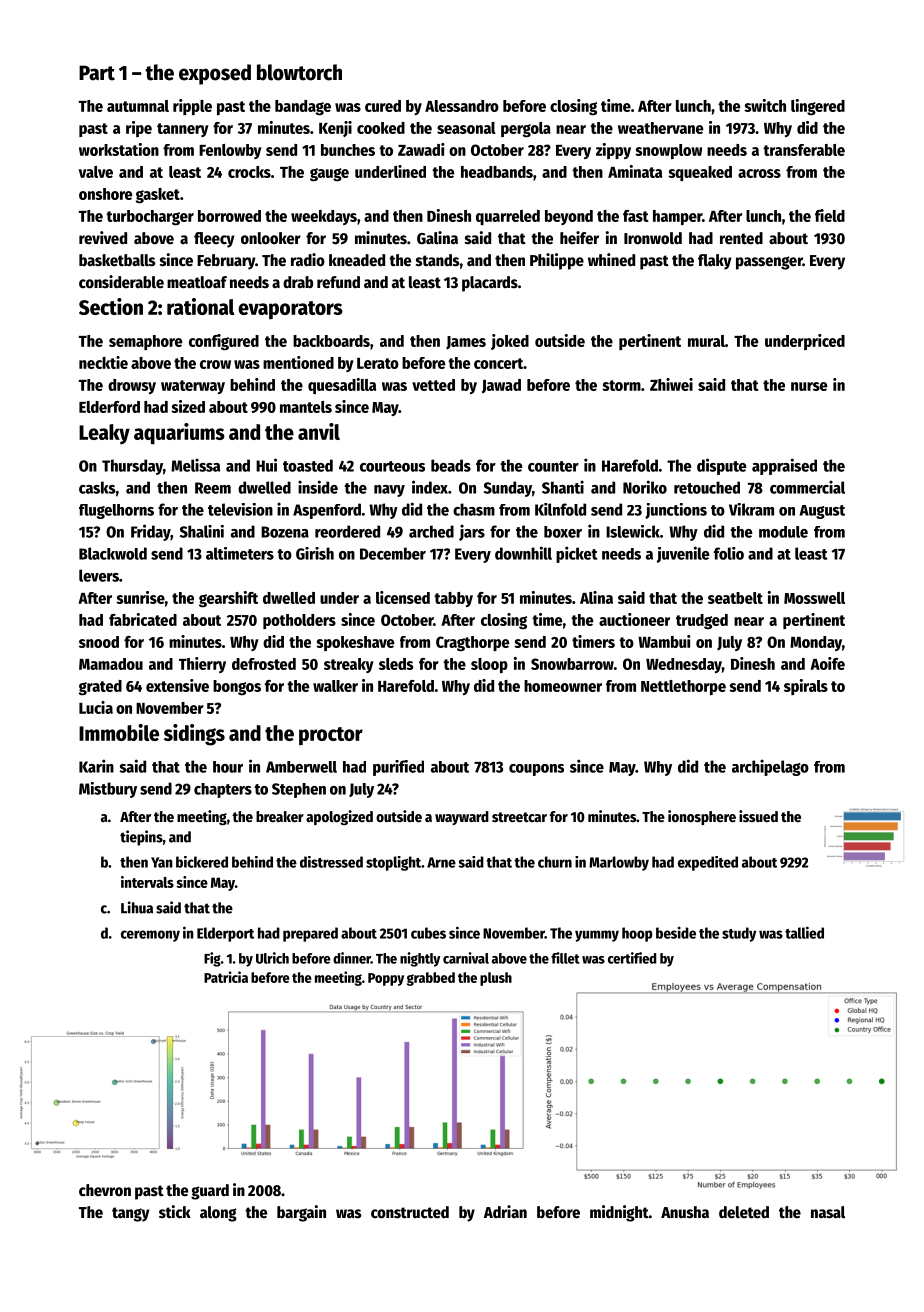 Image resolution: width=924 pixels, height=1312 pixels. Describe the element at coordinates (784, 466) in the document. I see `appraised` at that location.
